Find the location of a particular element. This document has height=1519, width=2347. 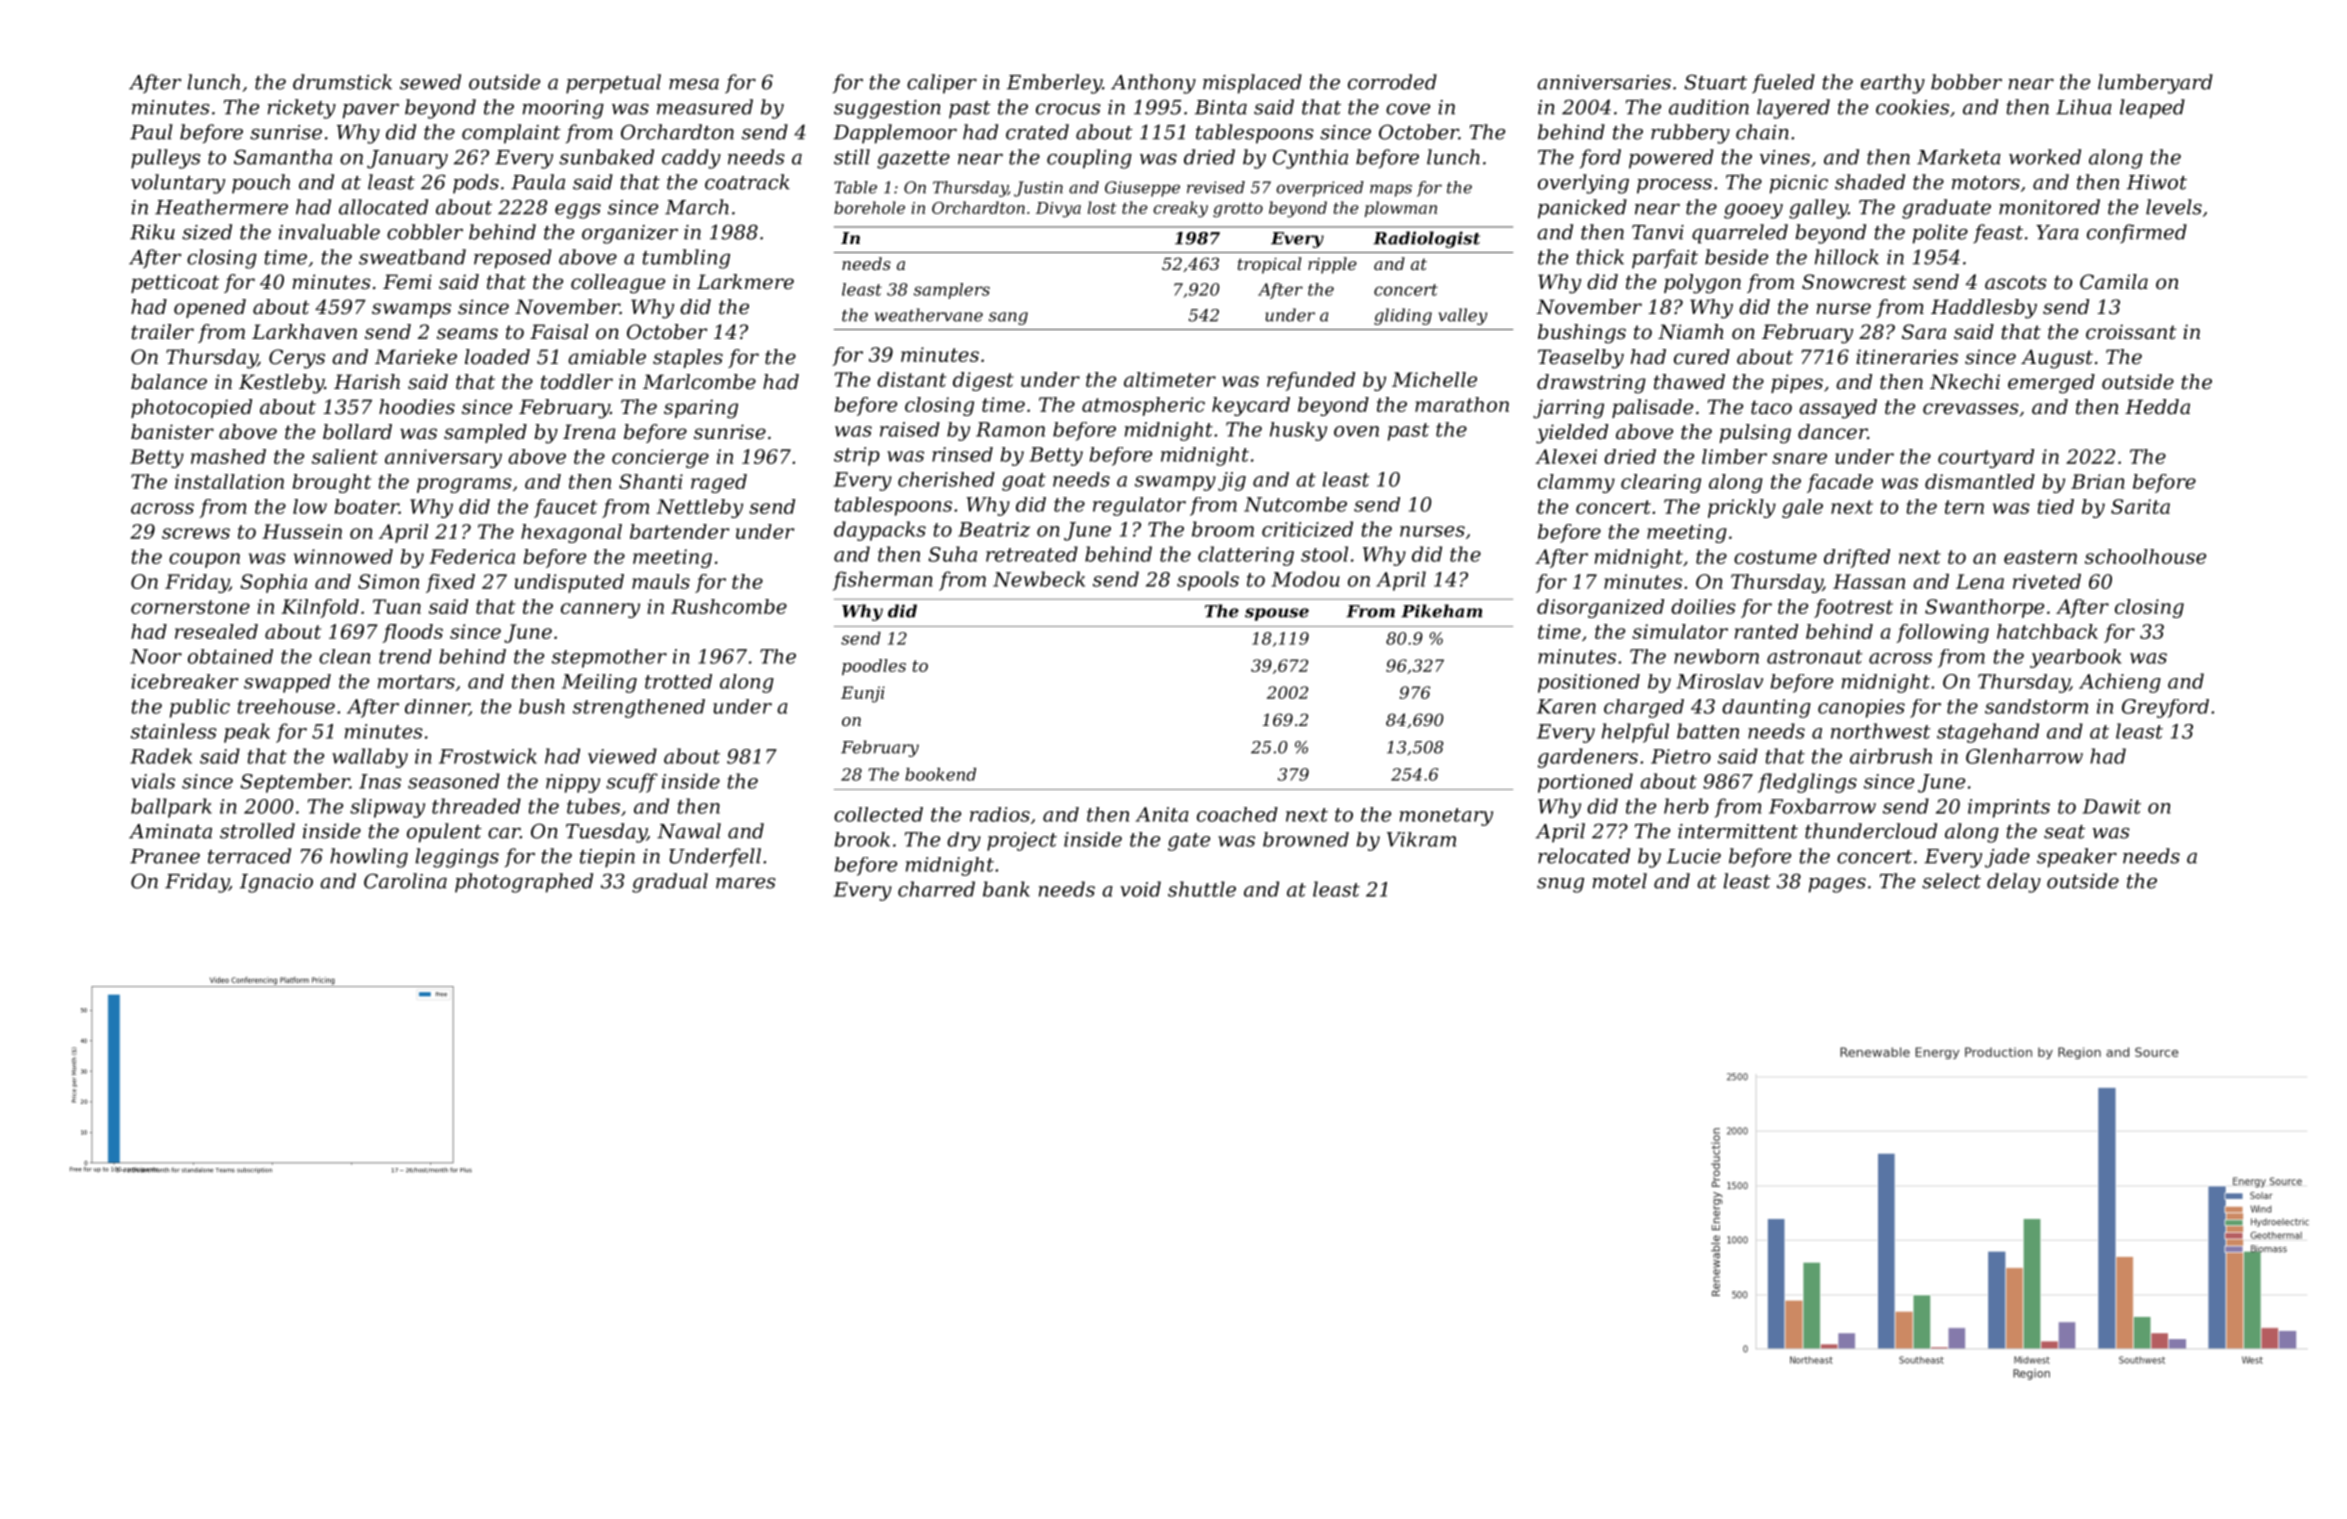

lumberyard is located at coordinates (2155, 84).
